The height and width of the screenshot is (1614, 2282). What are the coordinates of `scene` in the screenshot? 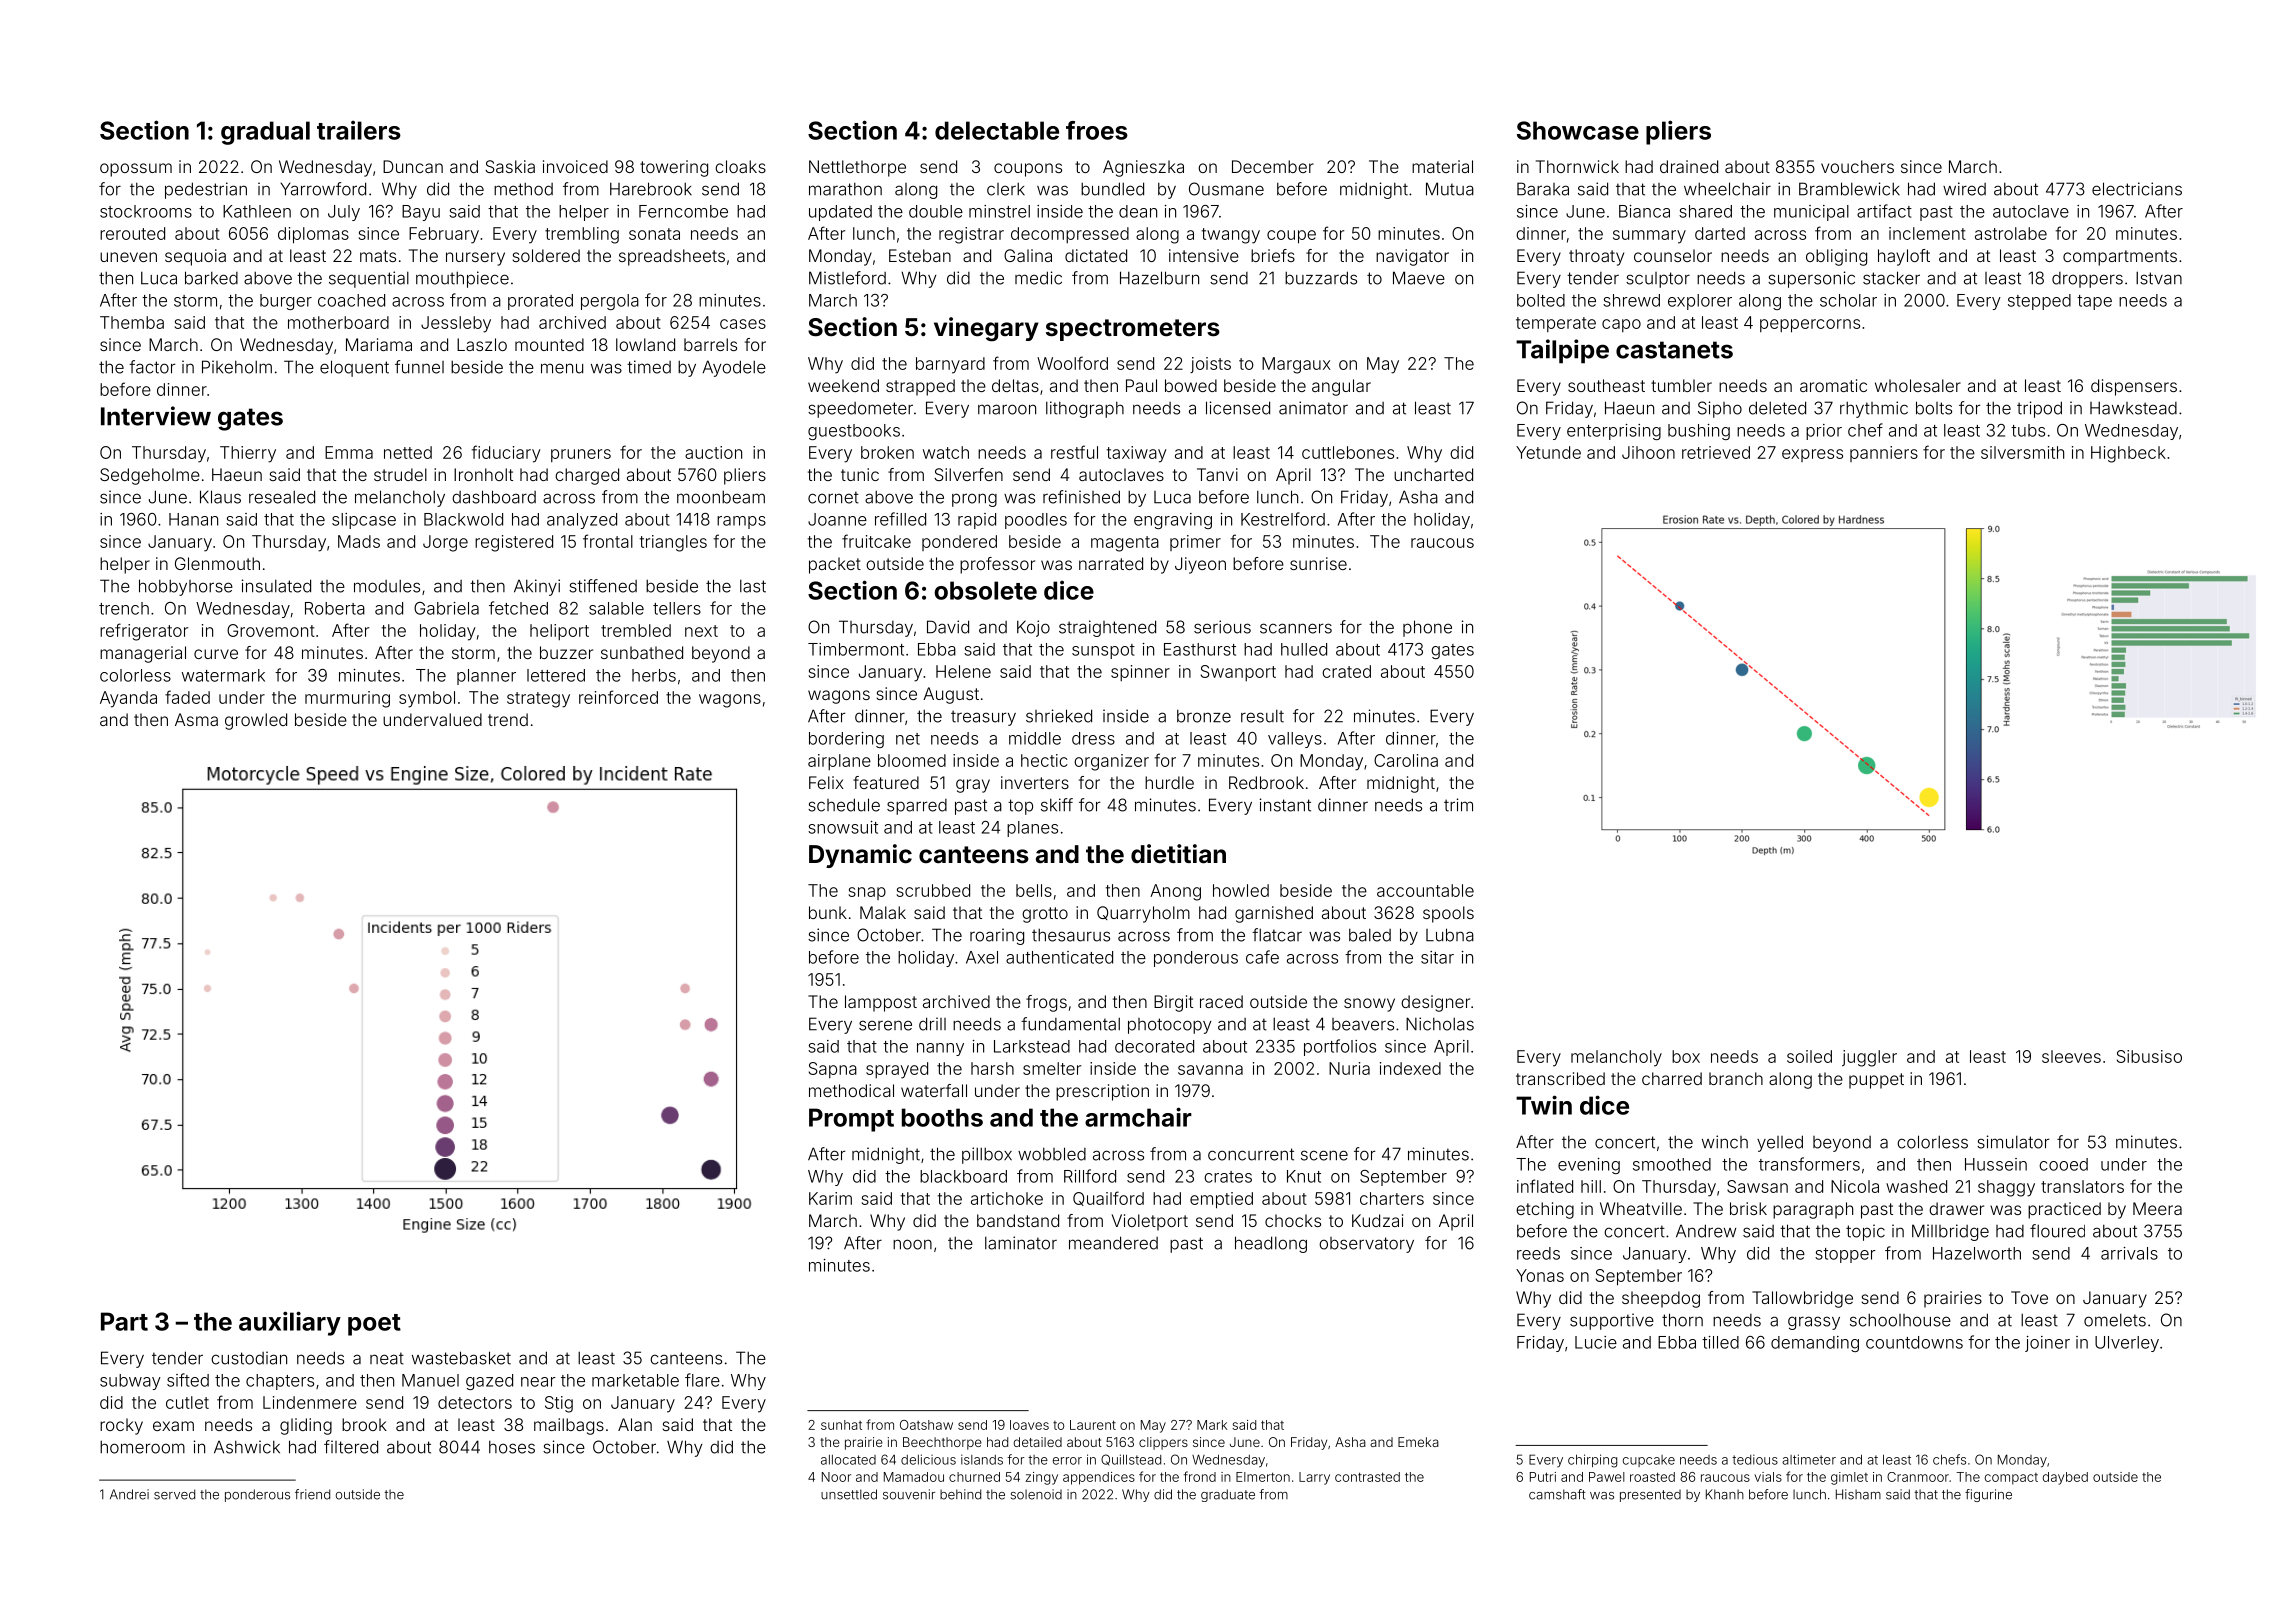 It's located at (1324, 1155).
